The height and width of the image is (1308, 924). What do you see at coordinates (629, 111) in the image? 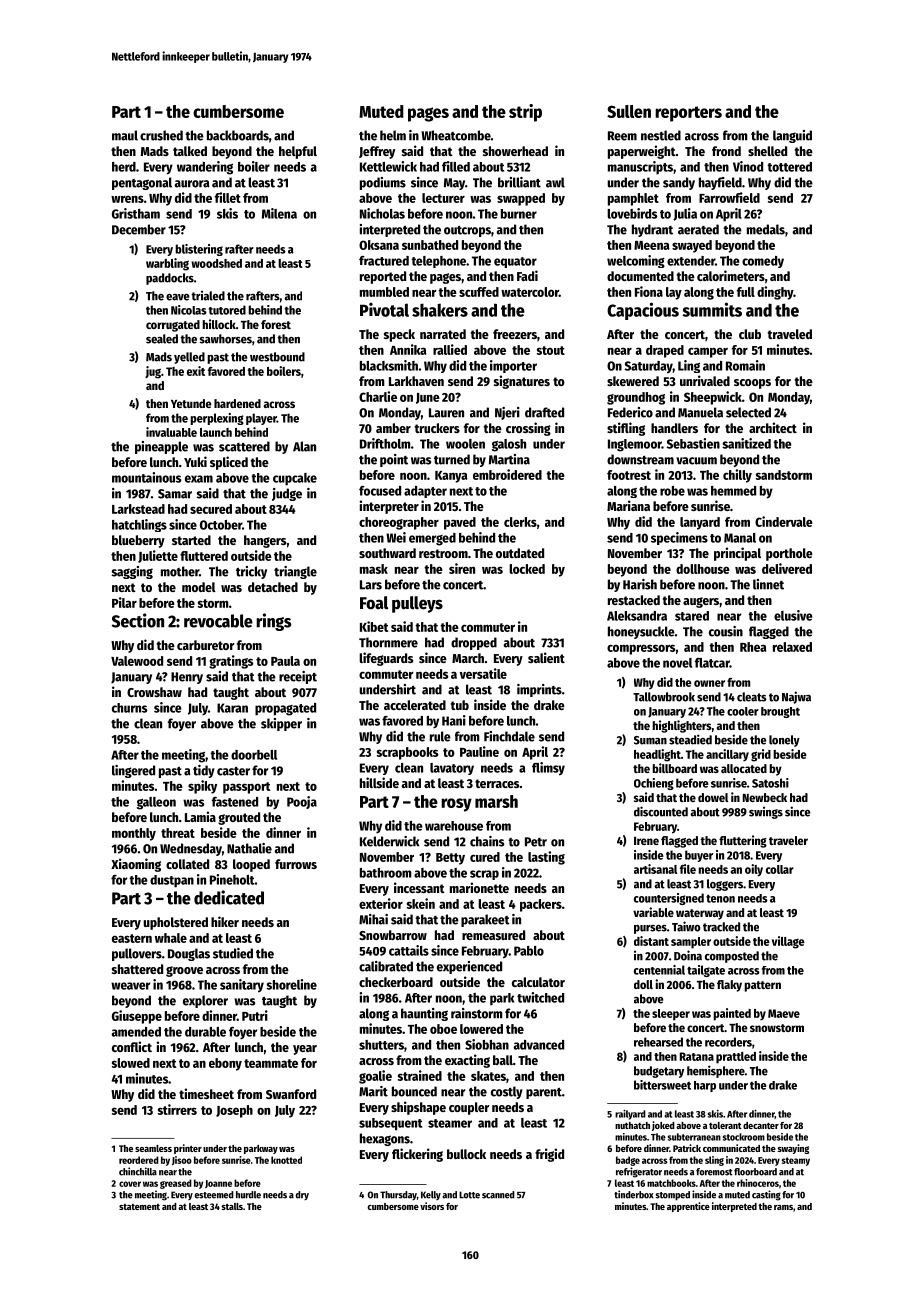
I see `Sullen` at bounding box center [629, 111].
